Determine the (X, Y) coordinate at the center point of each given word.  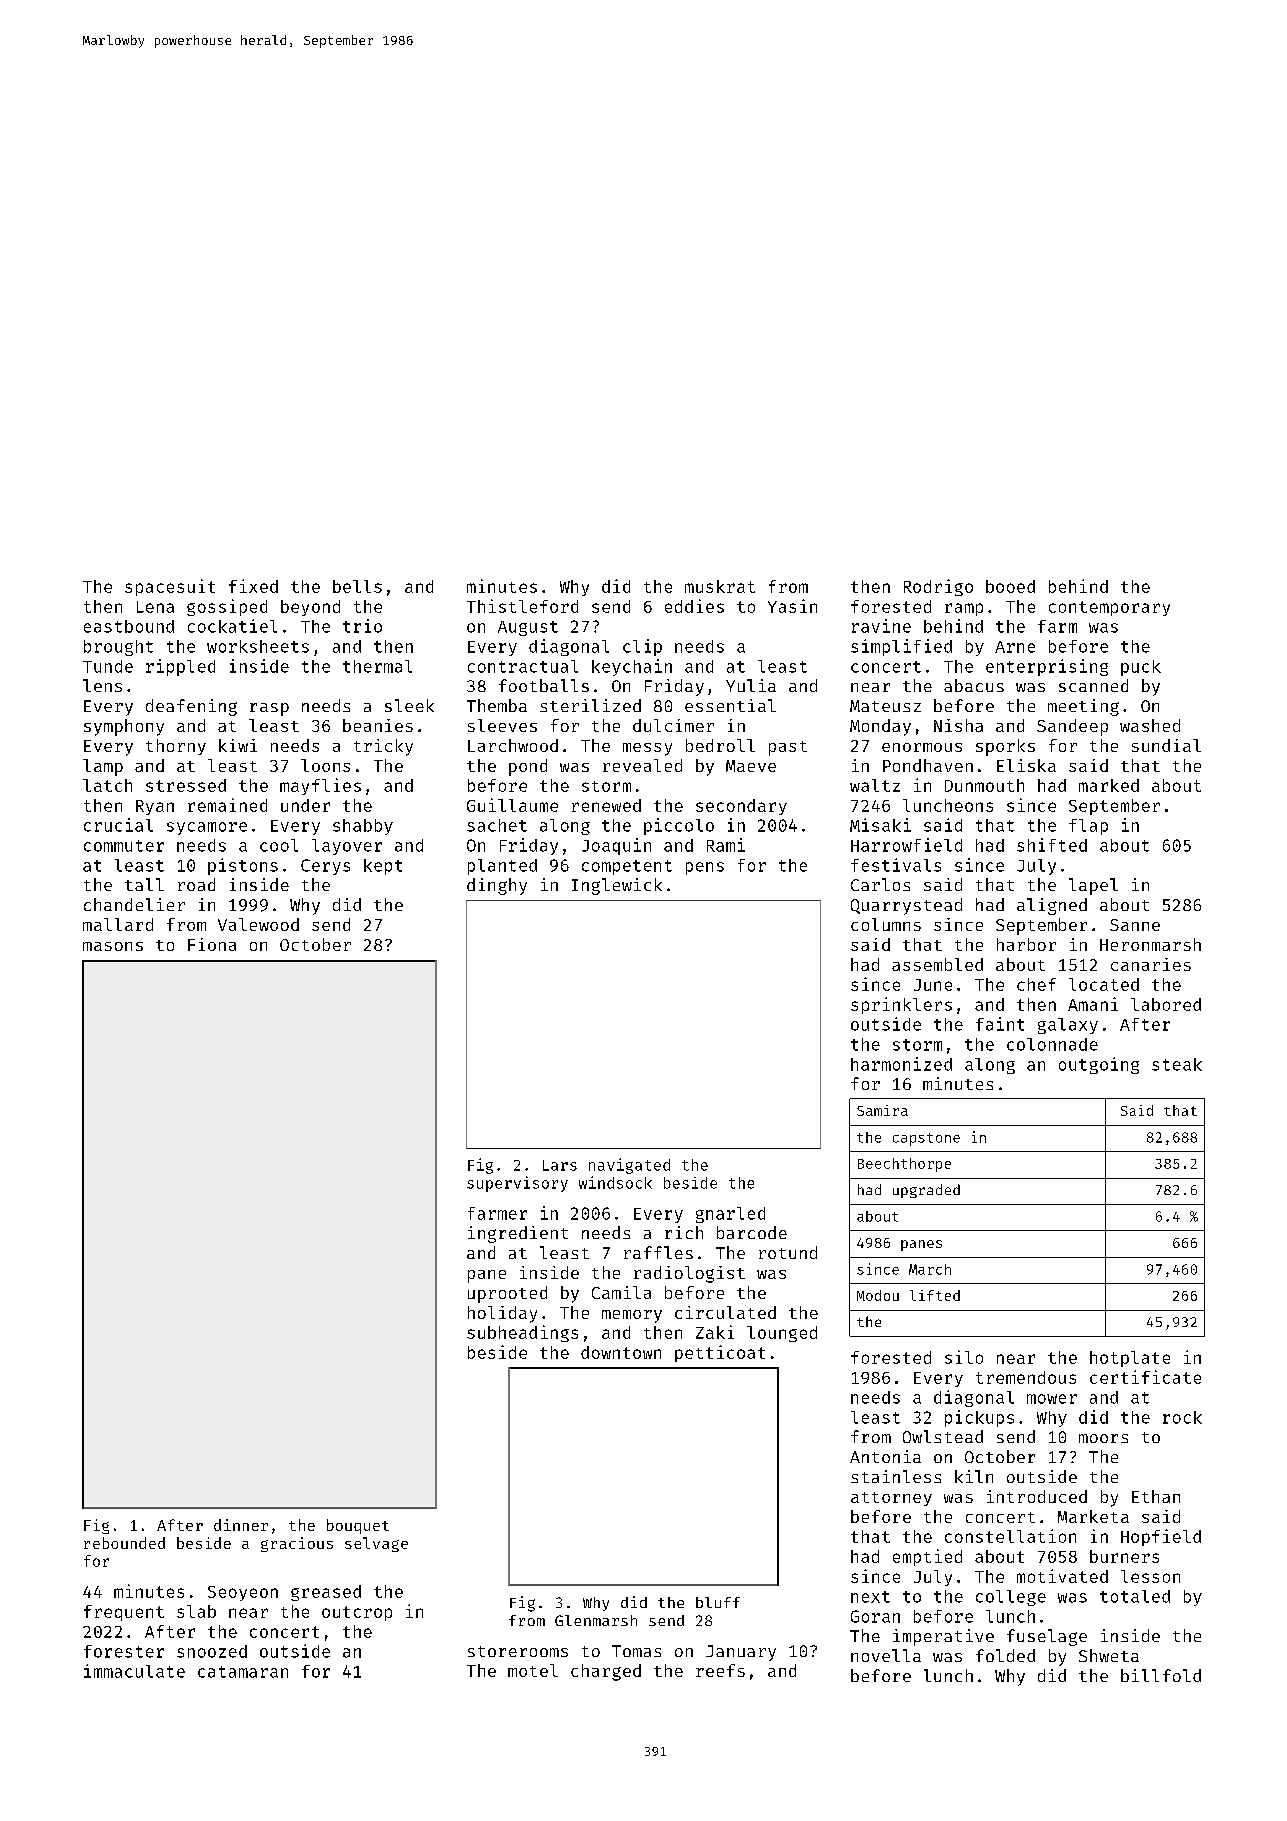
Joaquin (616, 846)
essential (730, 705)
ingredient (518, 1234)
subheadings (522, 1333)
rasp (269, 709)
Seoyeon (243, 1593)
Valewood (258, 924)
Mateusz (885, 706)
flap (1088, 827)
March (930, 1269)
